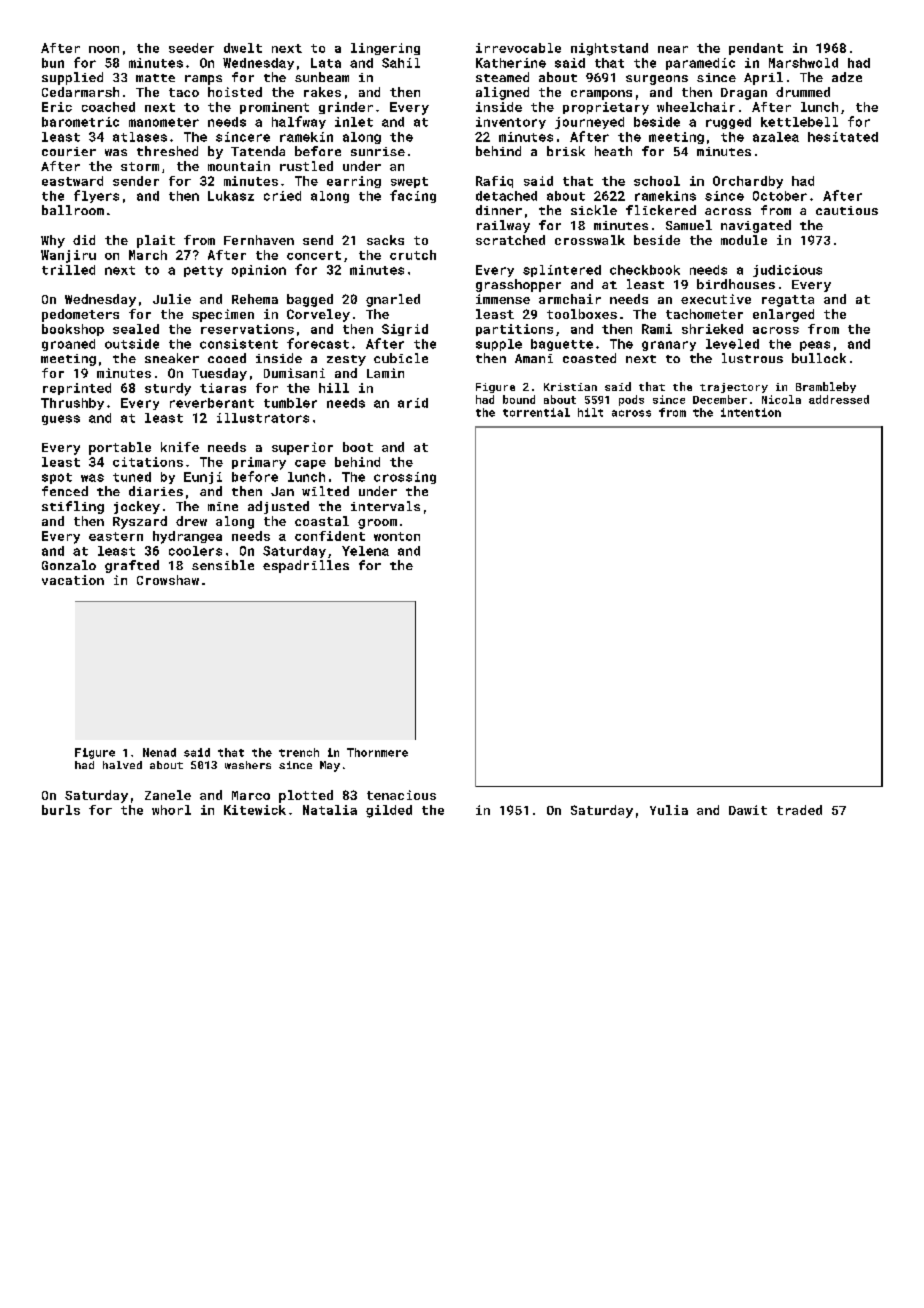 The image size is (924, 1308). What do you see at coordinates (787, 271) in the screenshot?
I see `judicious` at bounding box center [787, 271].
